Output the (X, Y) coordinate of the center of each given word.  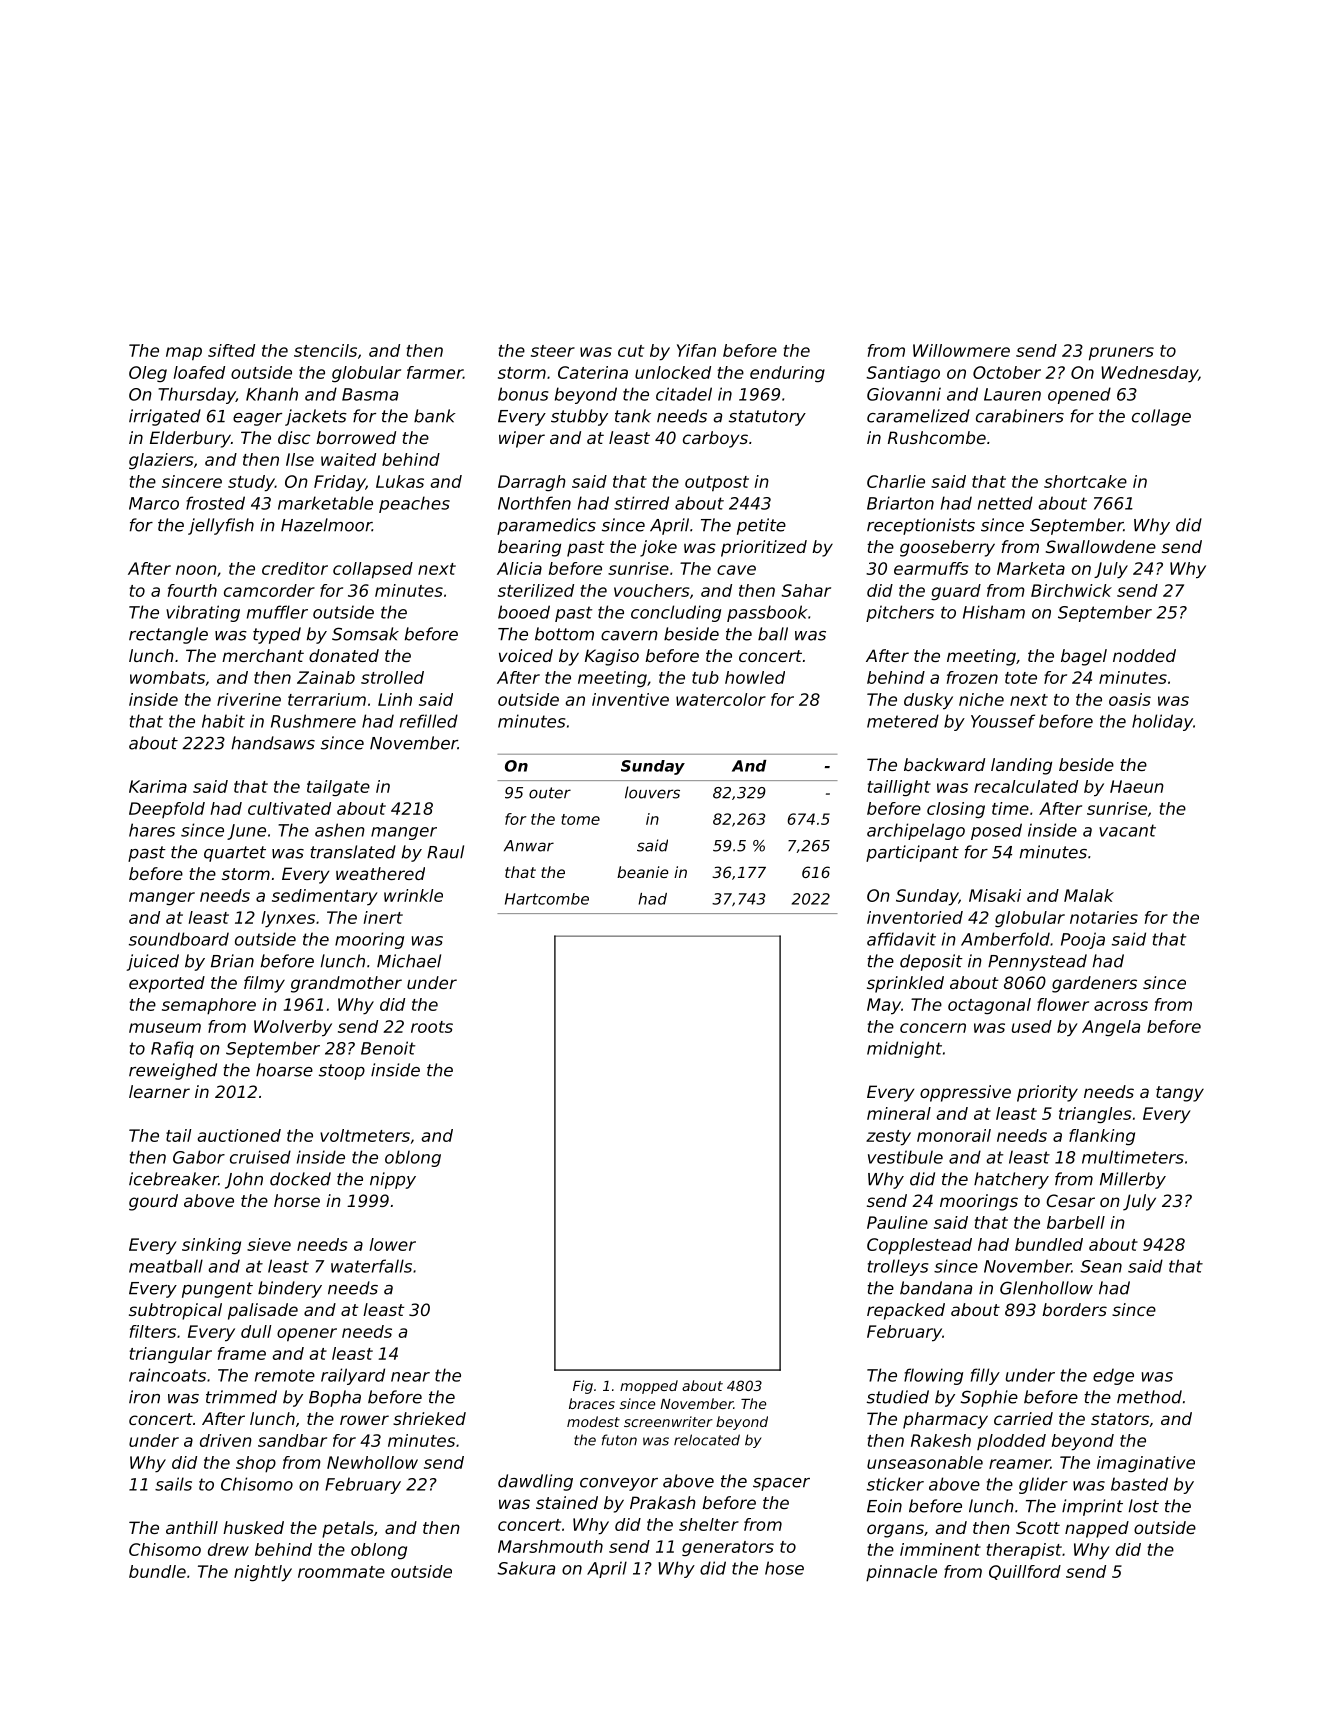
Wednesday (1149, 374)
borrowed (356, 437)
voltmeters (365, 1135)
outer (550, 793)
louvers (652, 792)
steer (553, 351)
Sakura (526, 1568)
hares (152, 830)
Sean (1101, 1266)
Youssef (1003, 721)
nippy (393, 1180)
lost (1143, 1506)
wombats (167, 677)
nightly (263, 1573)
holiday (1162, 722)
